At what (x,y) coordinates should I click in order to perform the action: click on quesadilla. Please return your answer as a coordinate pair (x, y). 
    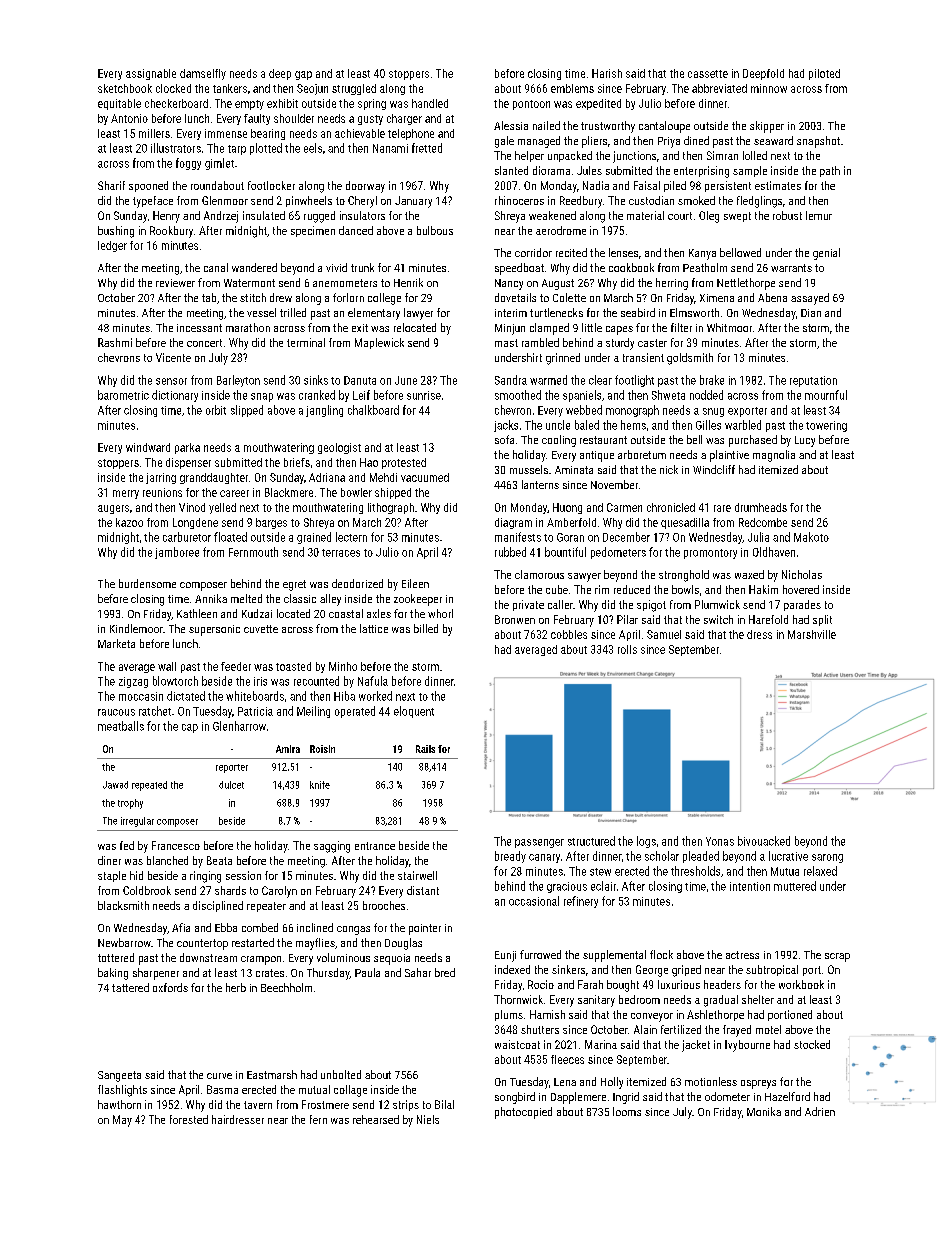
    Looking at the image, I should click on (685, 523).
